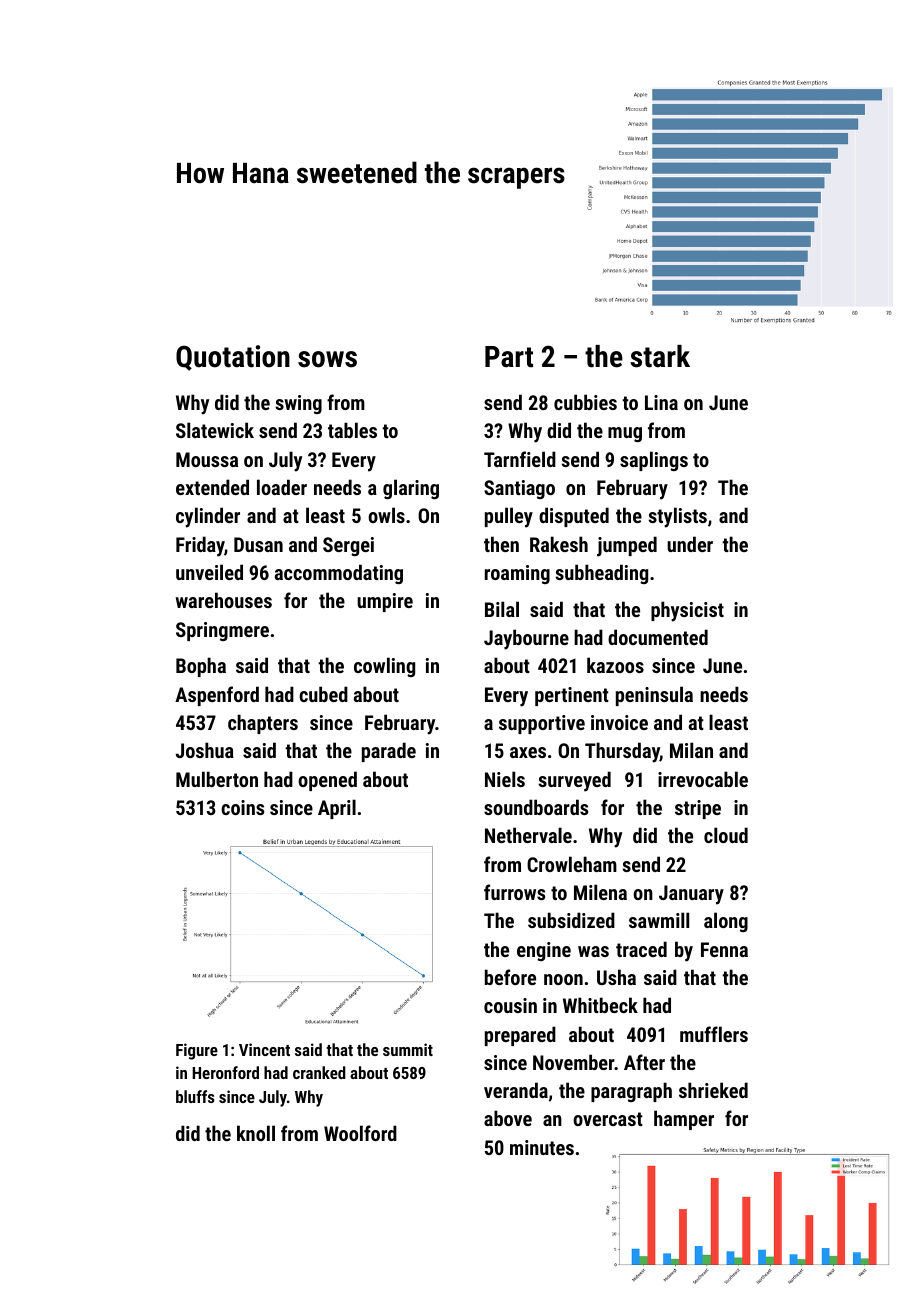 The image size is (924, 1311). What do you see at coordinates (215, 430) in the page?
I see `Slatewick` at bounding box center [215, 430].
